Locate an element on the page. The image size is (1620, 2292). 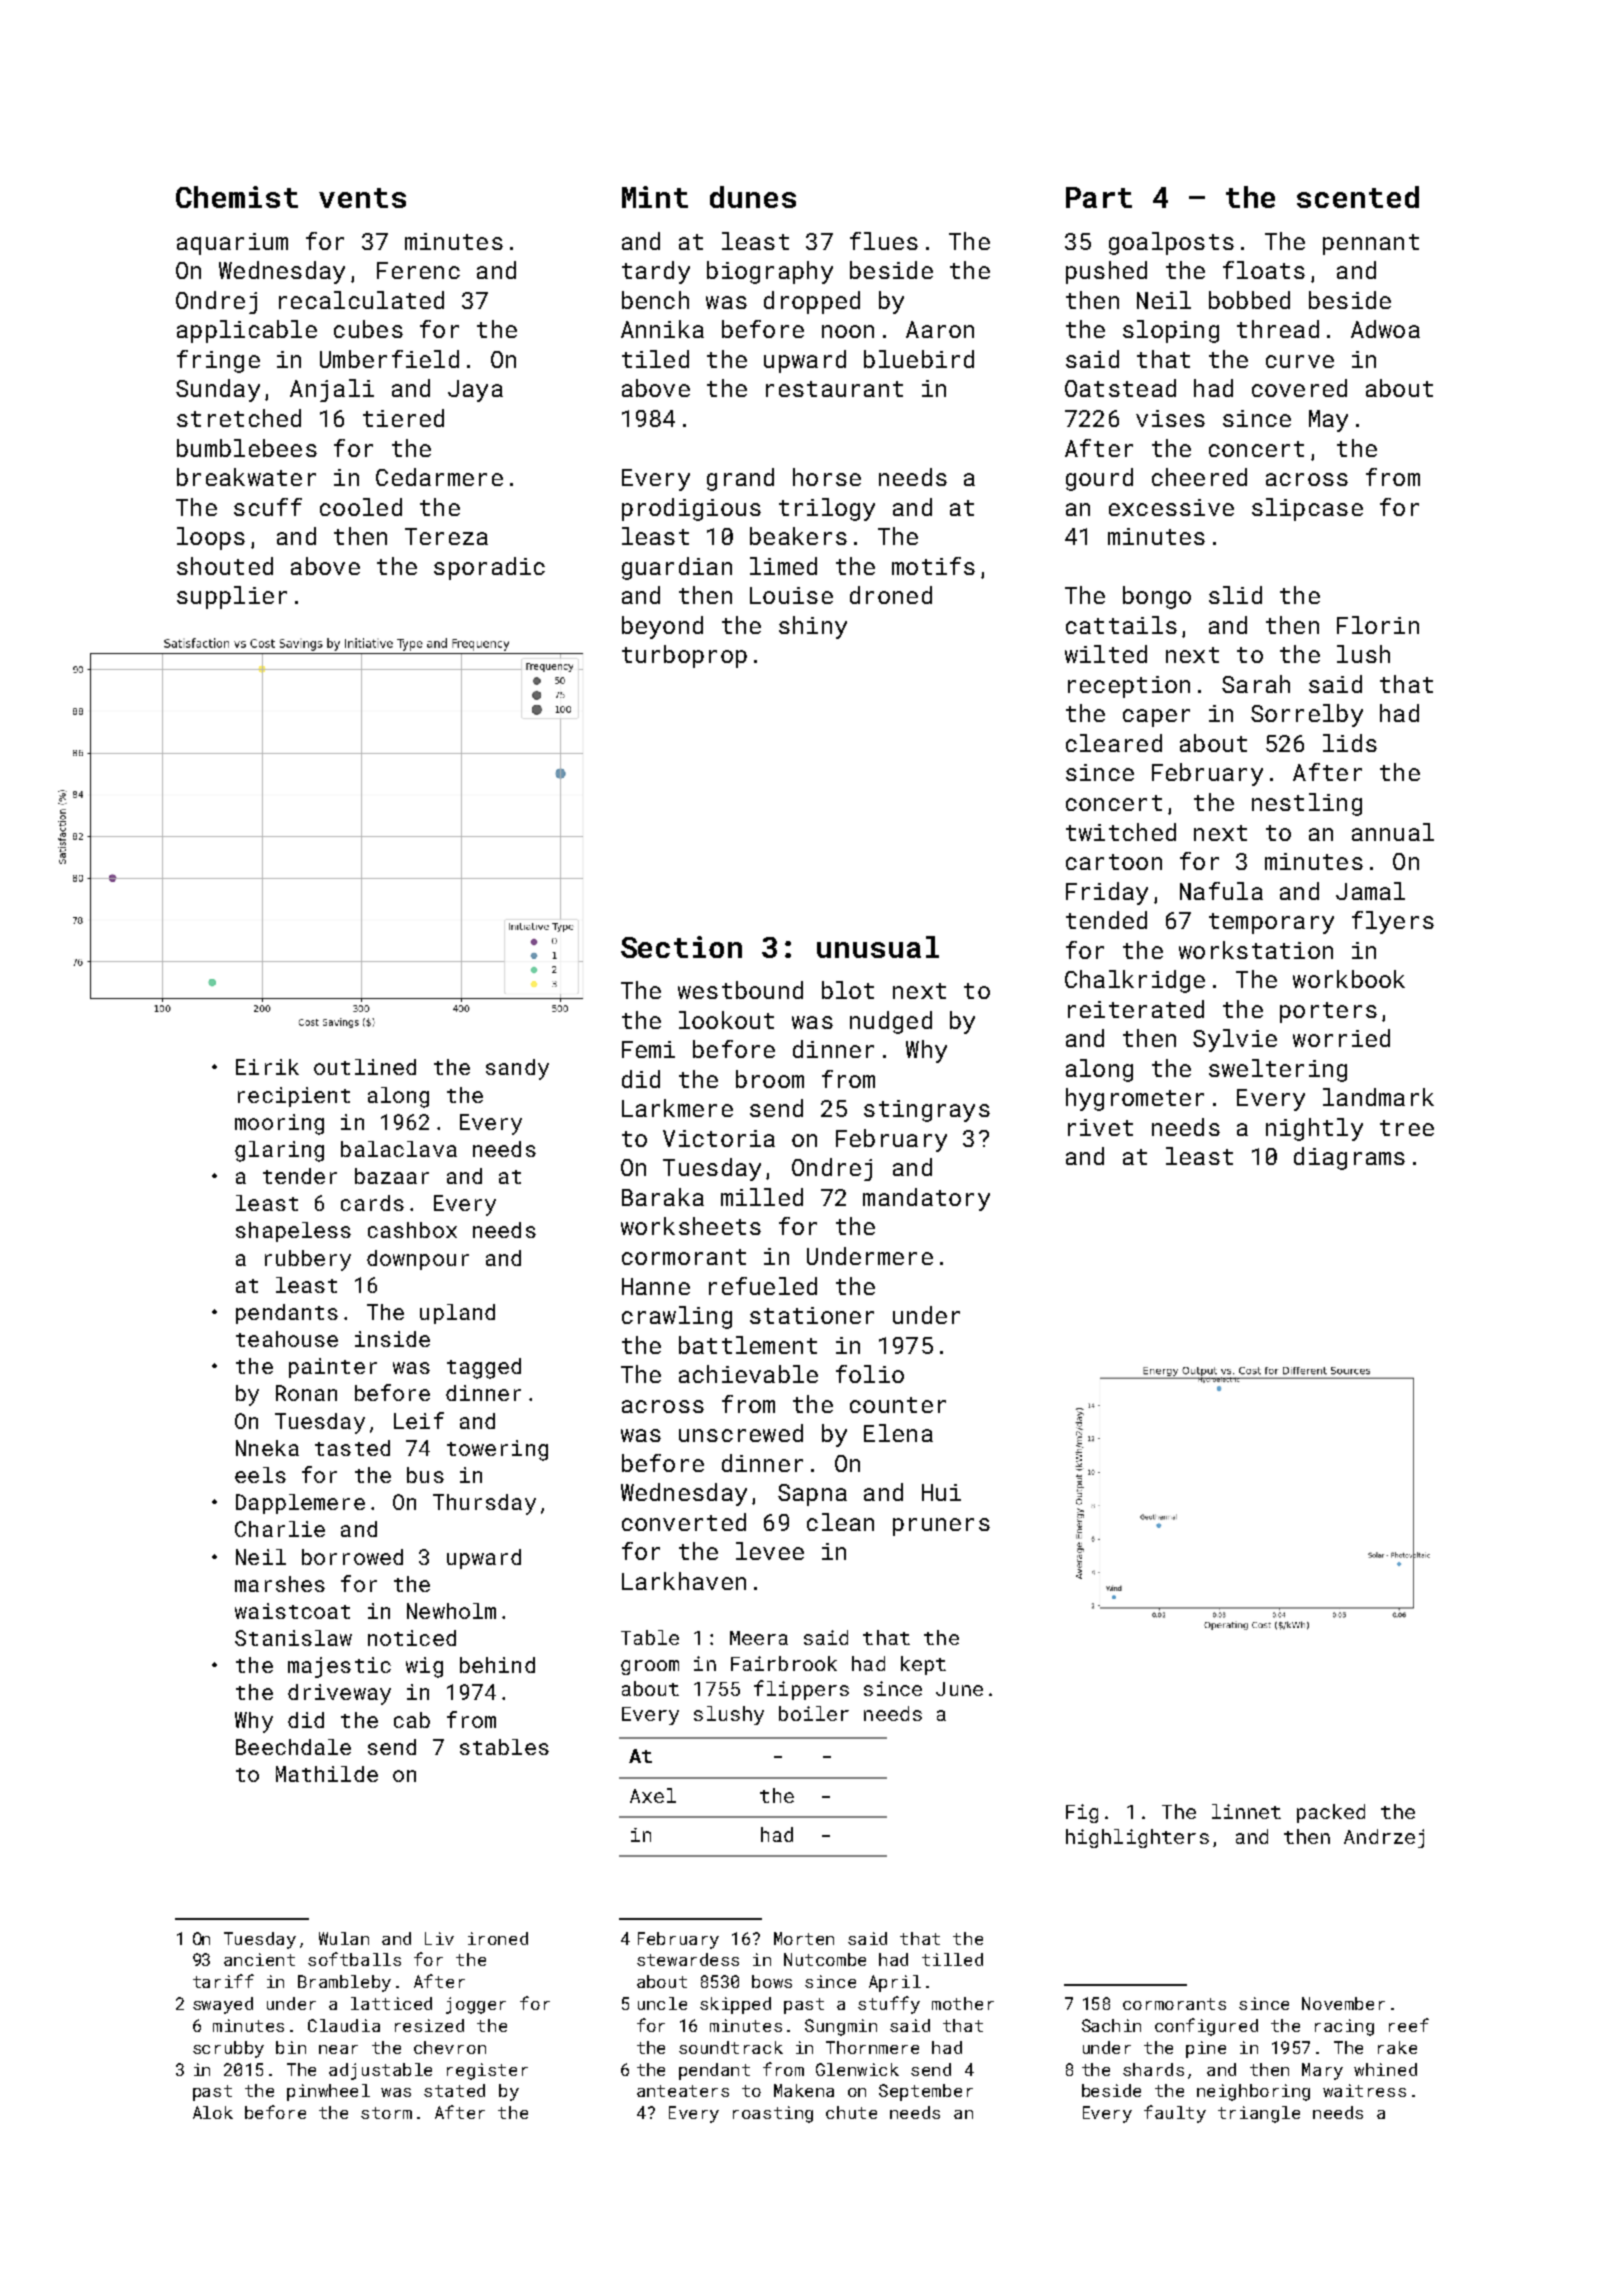
shiny is located at coordinates (813, 627).
